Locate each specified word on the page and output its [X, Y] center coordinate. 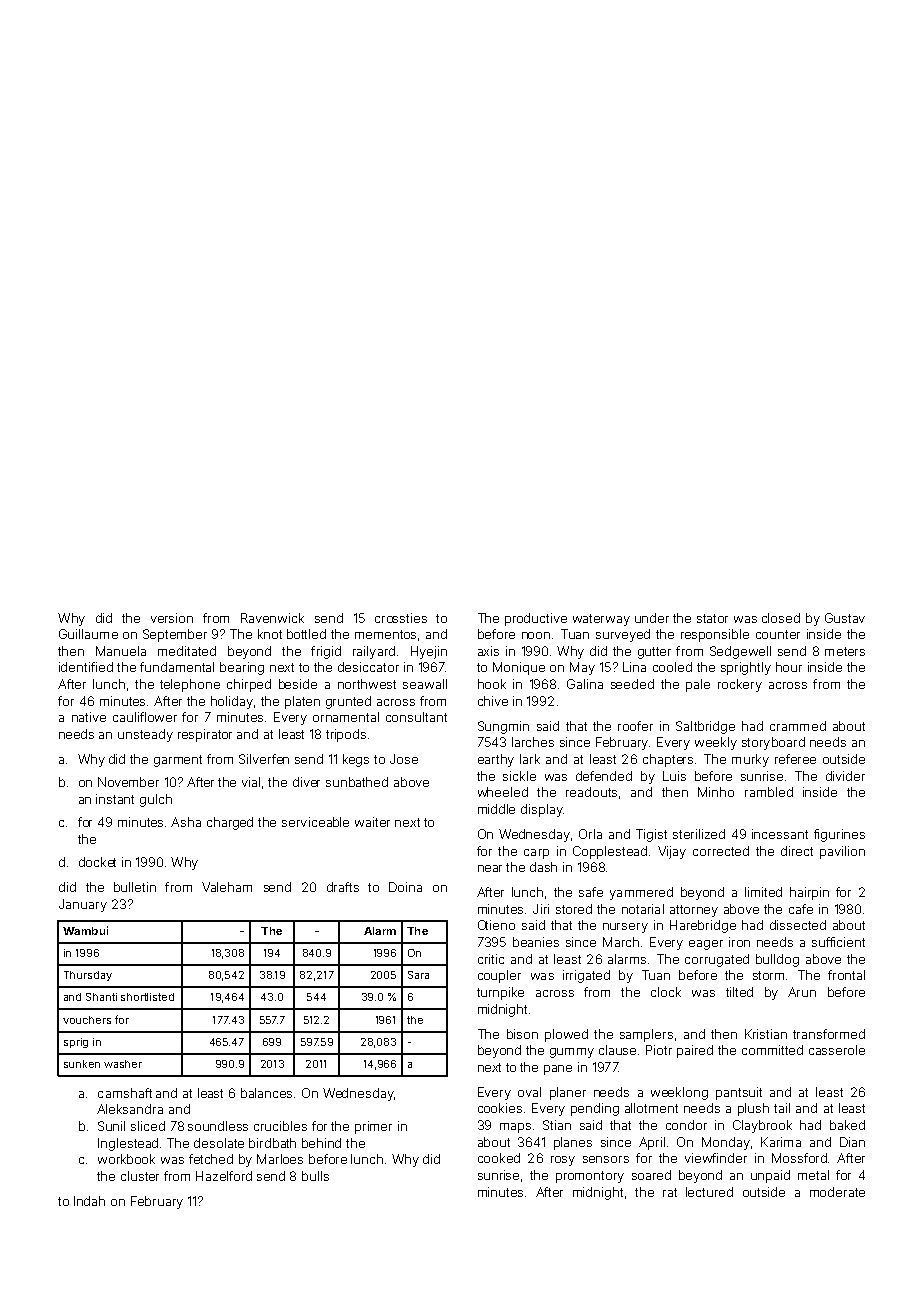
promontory [590, 1177]
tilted [739, 992]
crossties [401, 618]
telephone [190, 685]
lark [530, 759]
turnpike [500, 993]
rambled [769, 792]
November [128, 782]
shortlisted [147, 997]
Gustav [845, 618]
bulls [315, 1176]
